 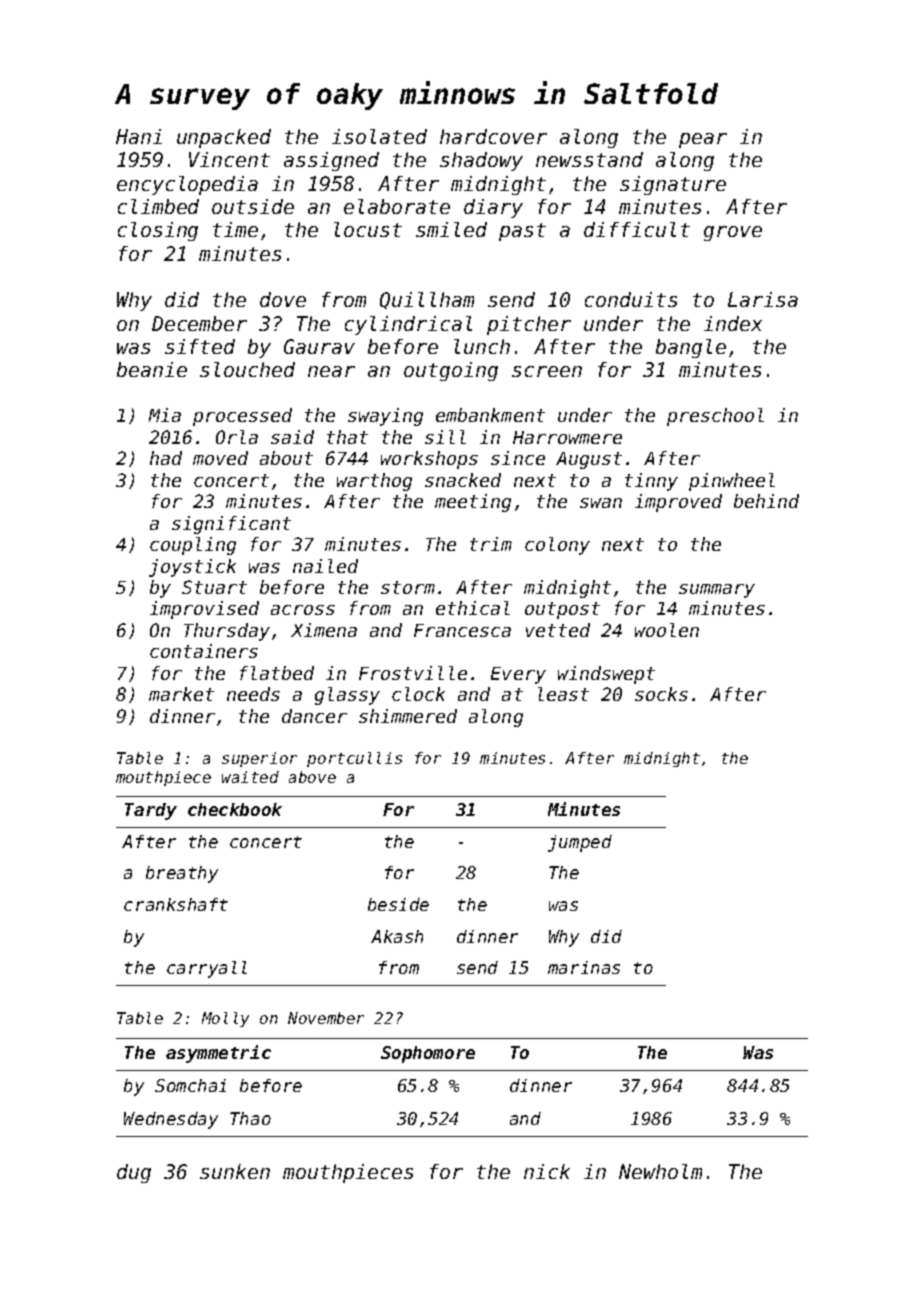 I want to click on encyclopedia, so click(x=187, y=185).
